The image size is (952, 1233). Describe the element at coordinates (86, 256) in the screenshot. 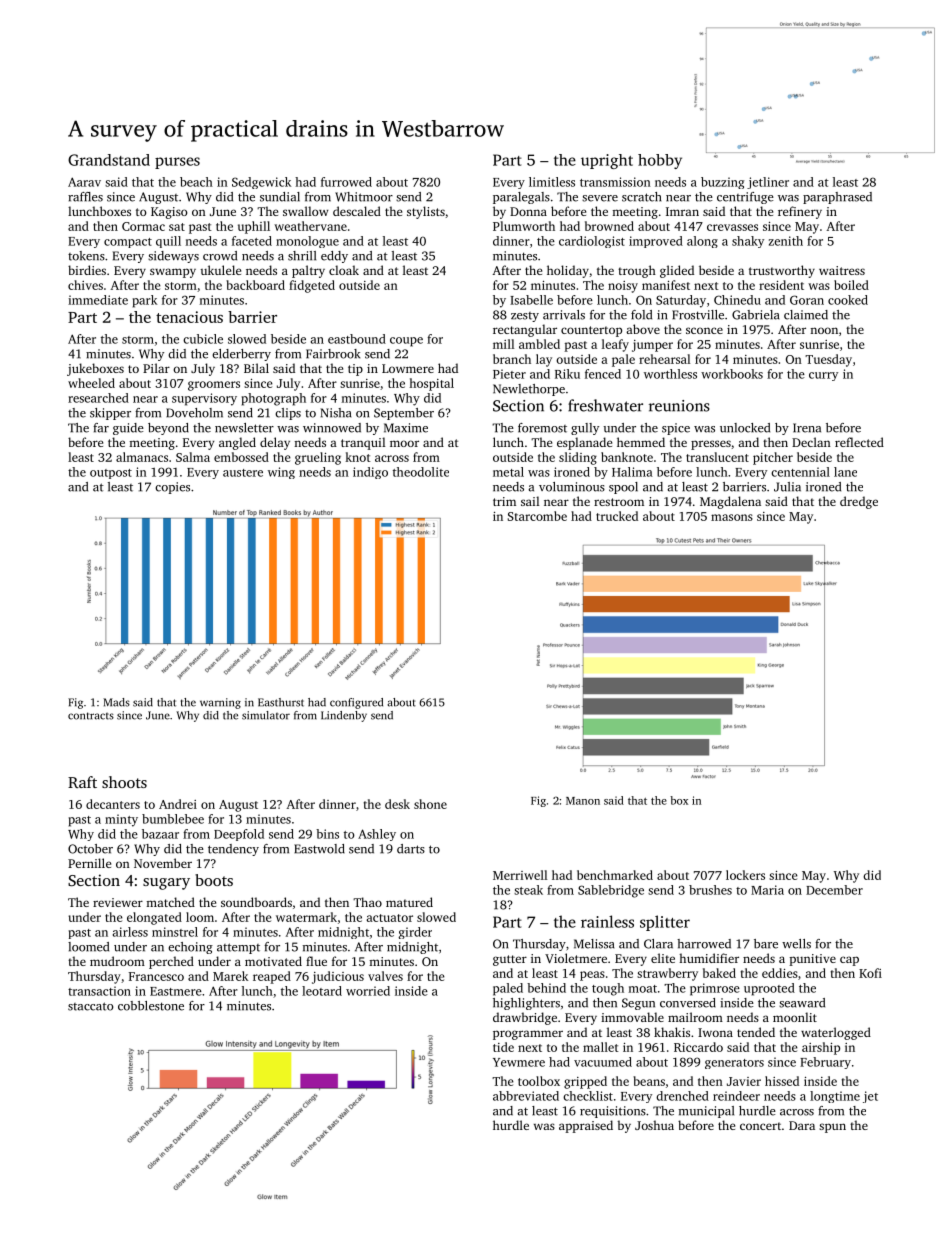

I see `tokens` at that location.
